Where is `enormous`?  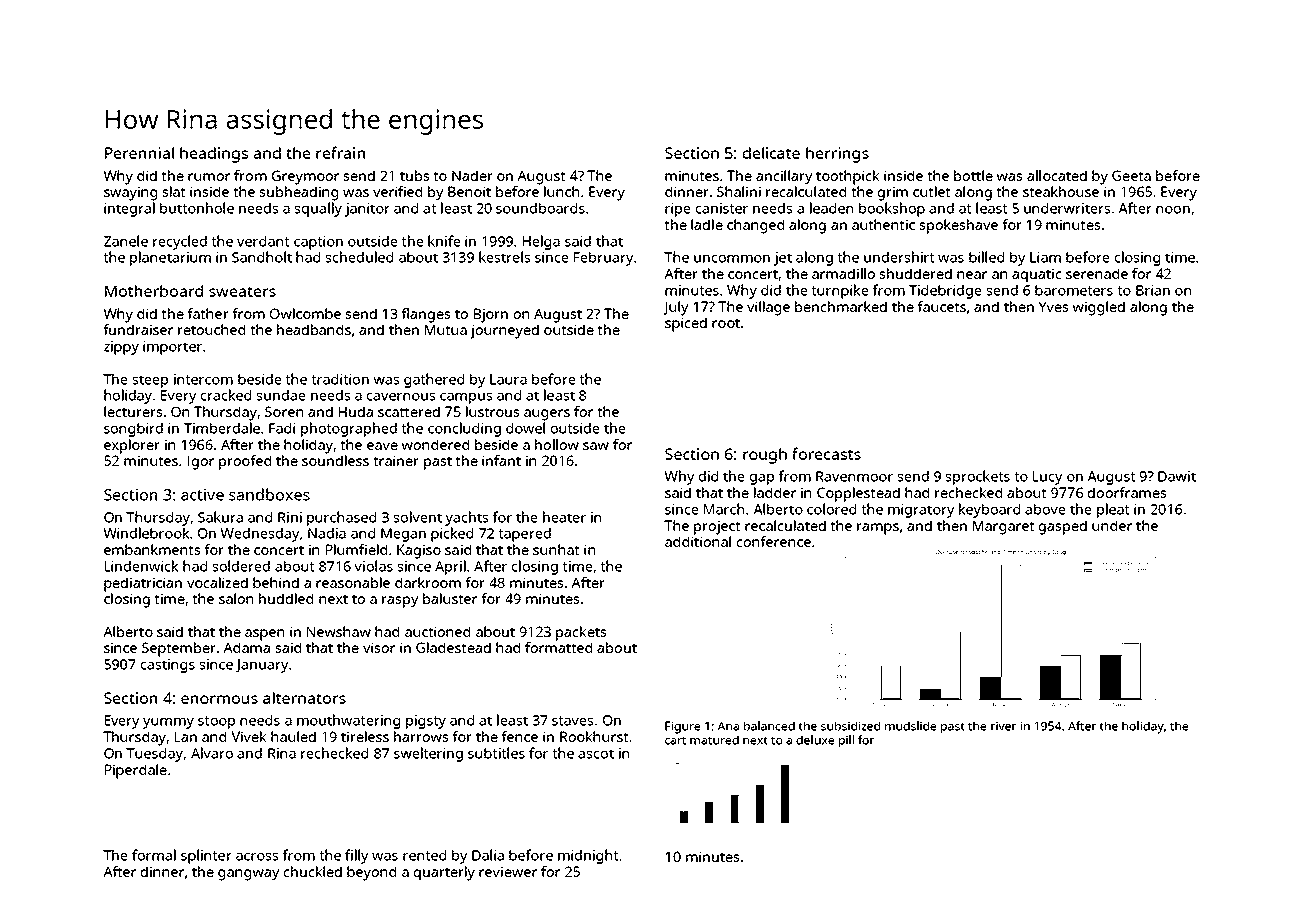
enormous is located at coordinates (219, 699).
